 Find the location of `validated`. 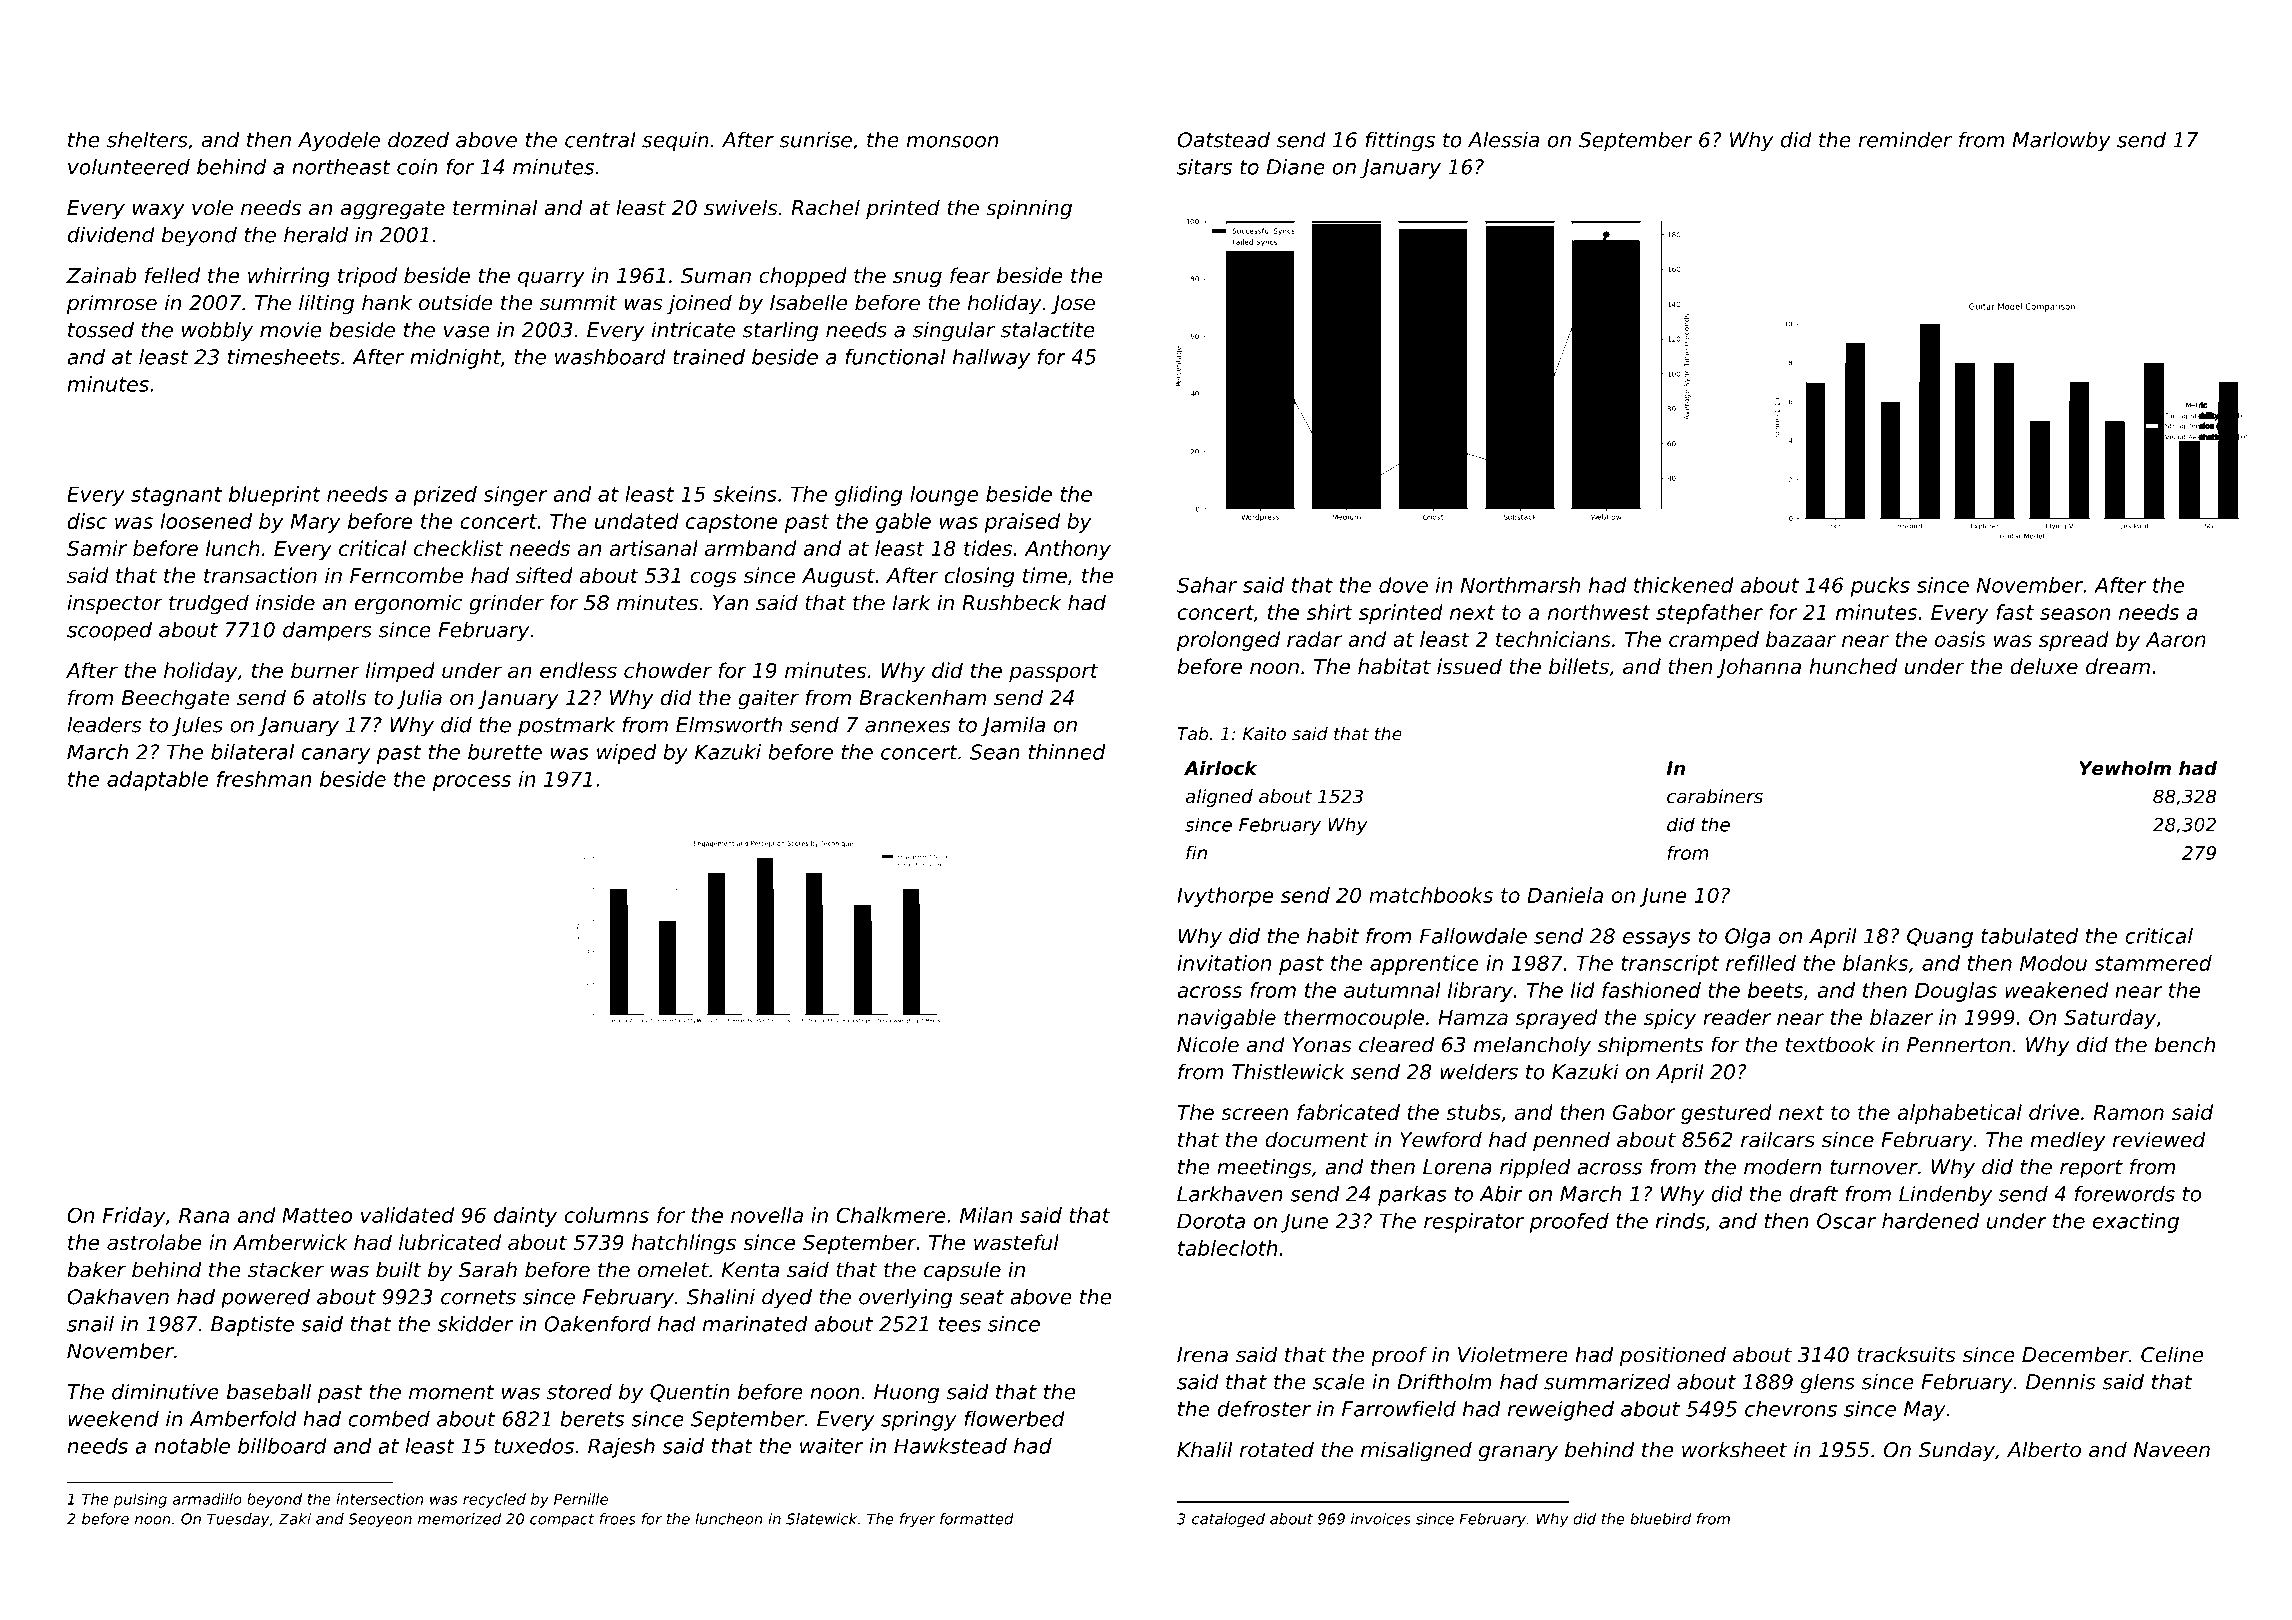

validated is located at coordinates (407, 1215).
